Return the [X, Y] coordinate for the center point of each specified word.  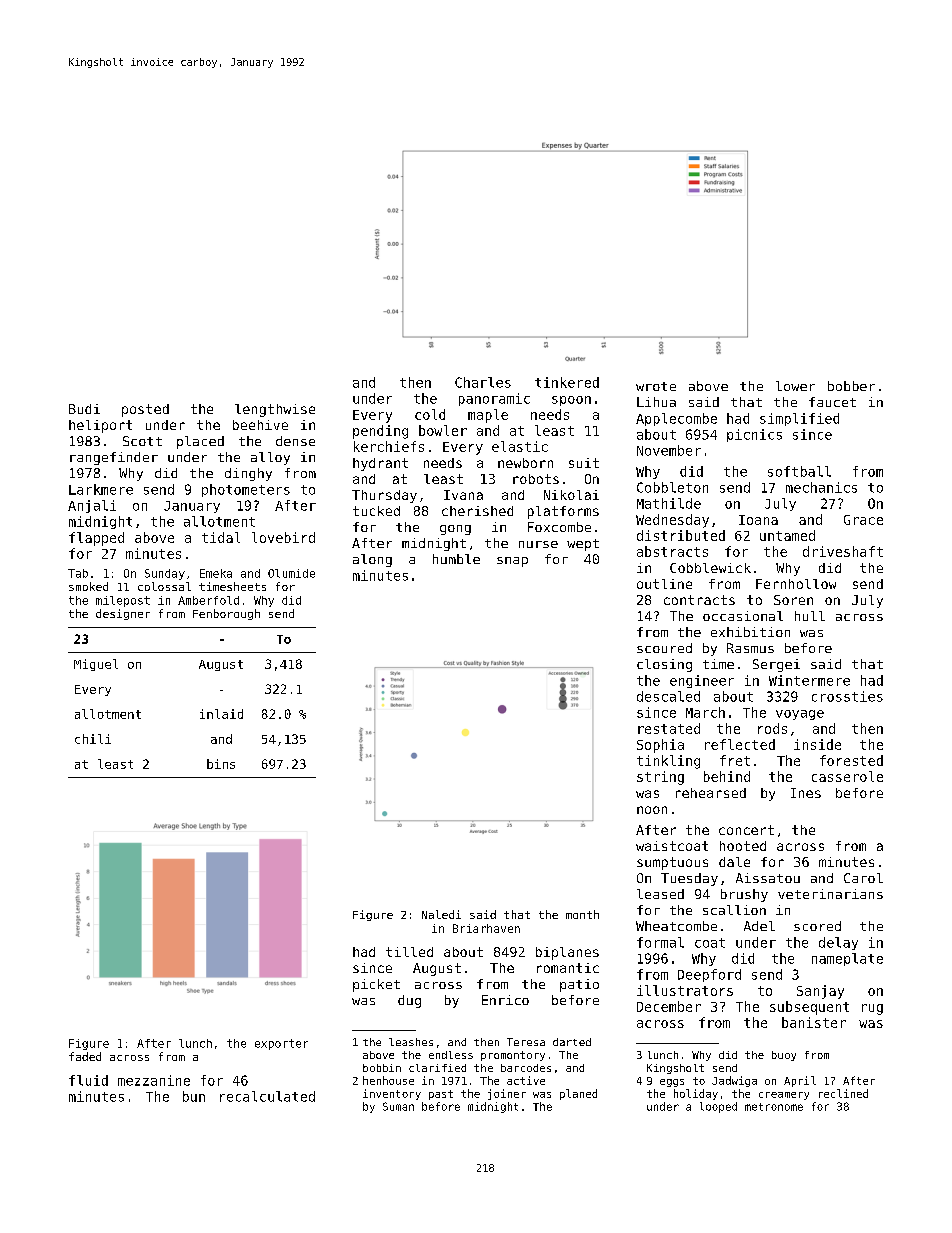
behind [727, 776]
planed [578, 1094]
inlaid [221, 714]
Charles [483, 382]
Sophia [660, 746]
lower [795, 386]
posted [145, 410]
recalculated [267, 1096]
